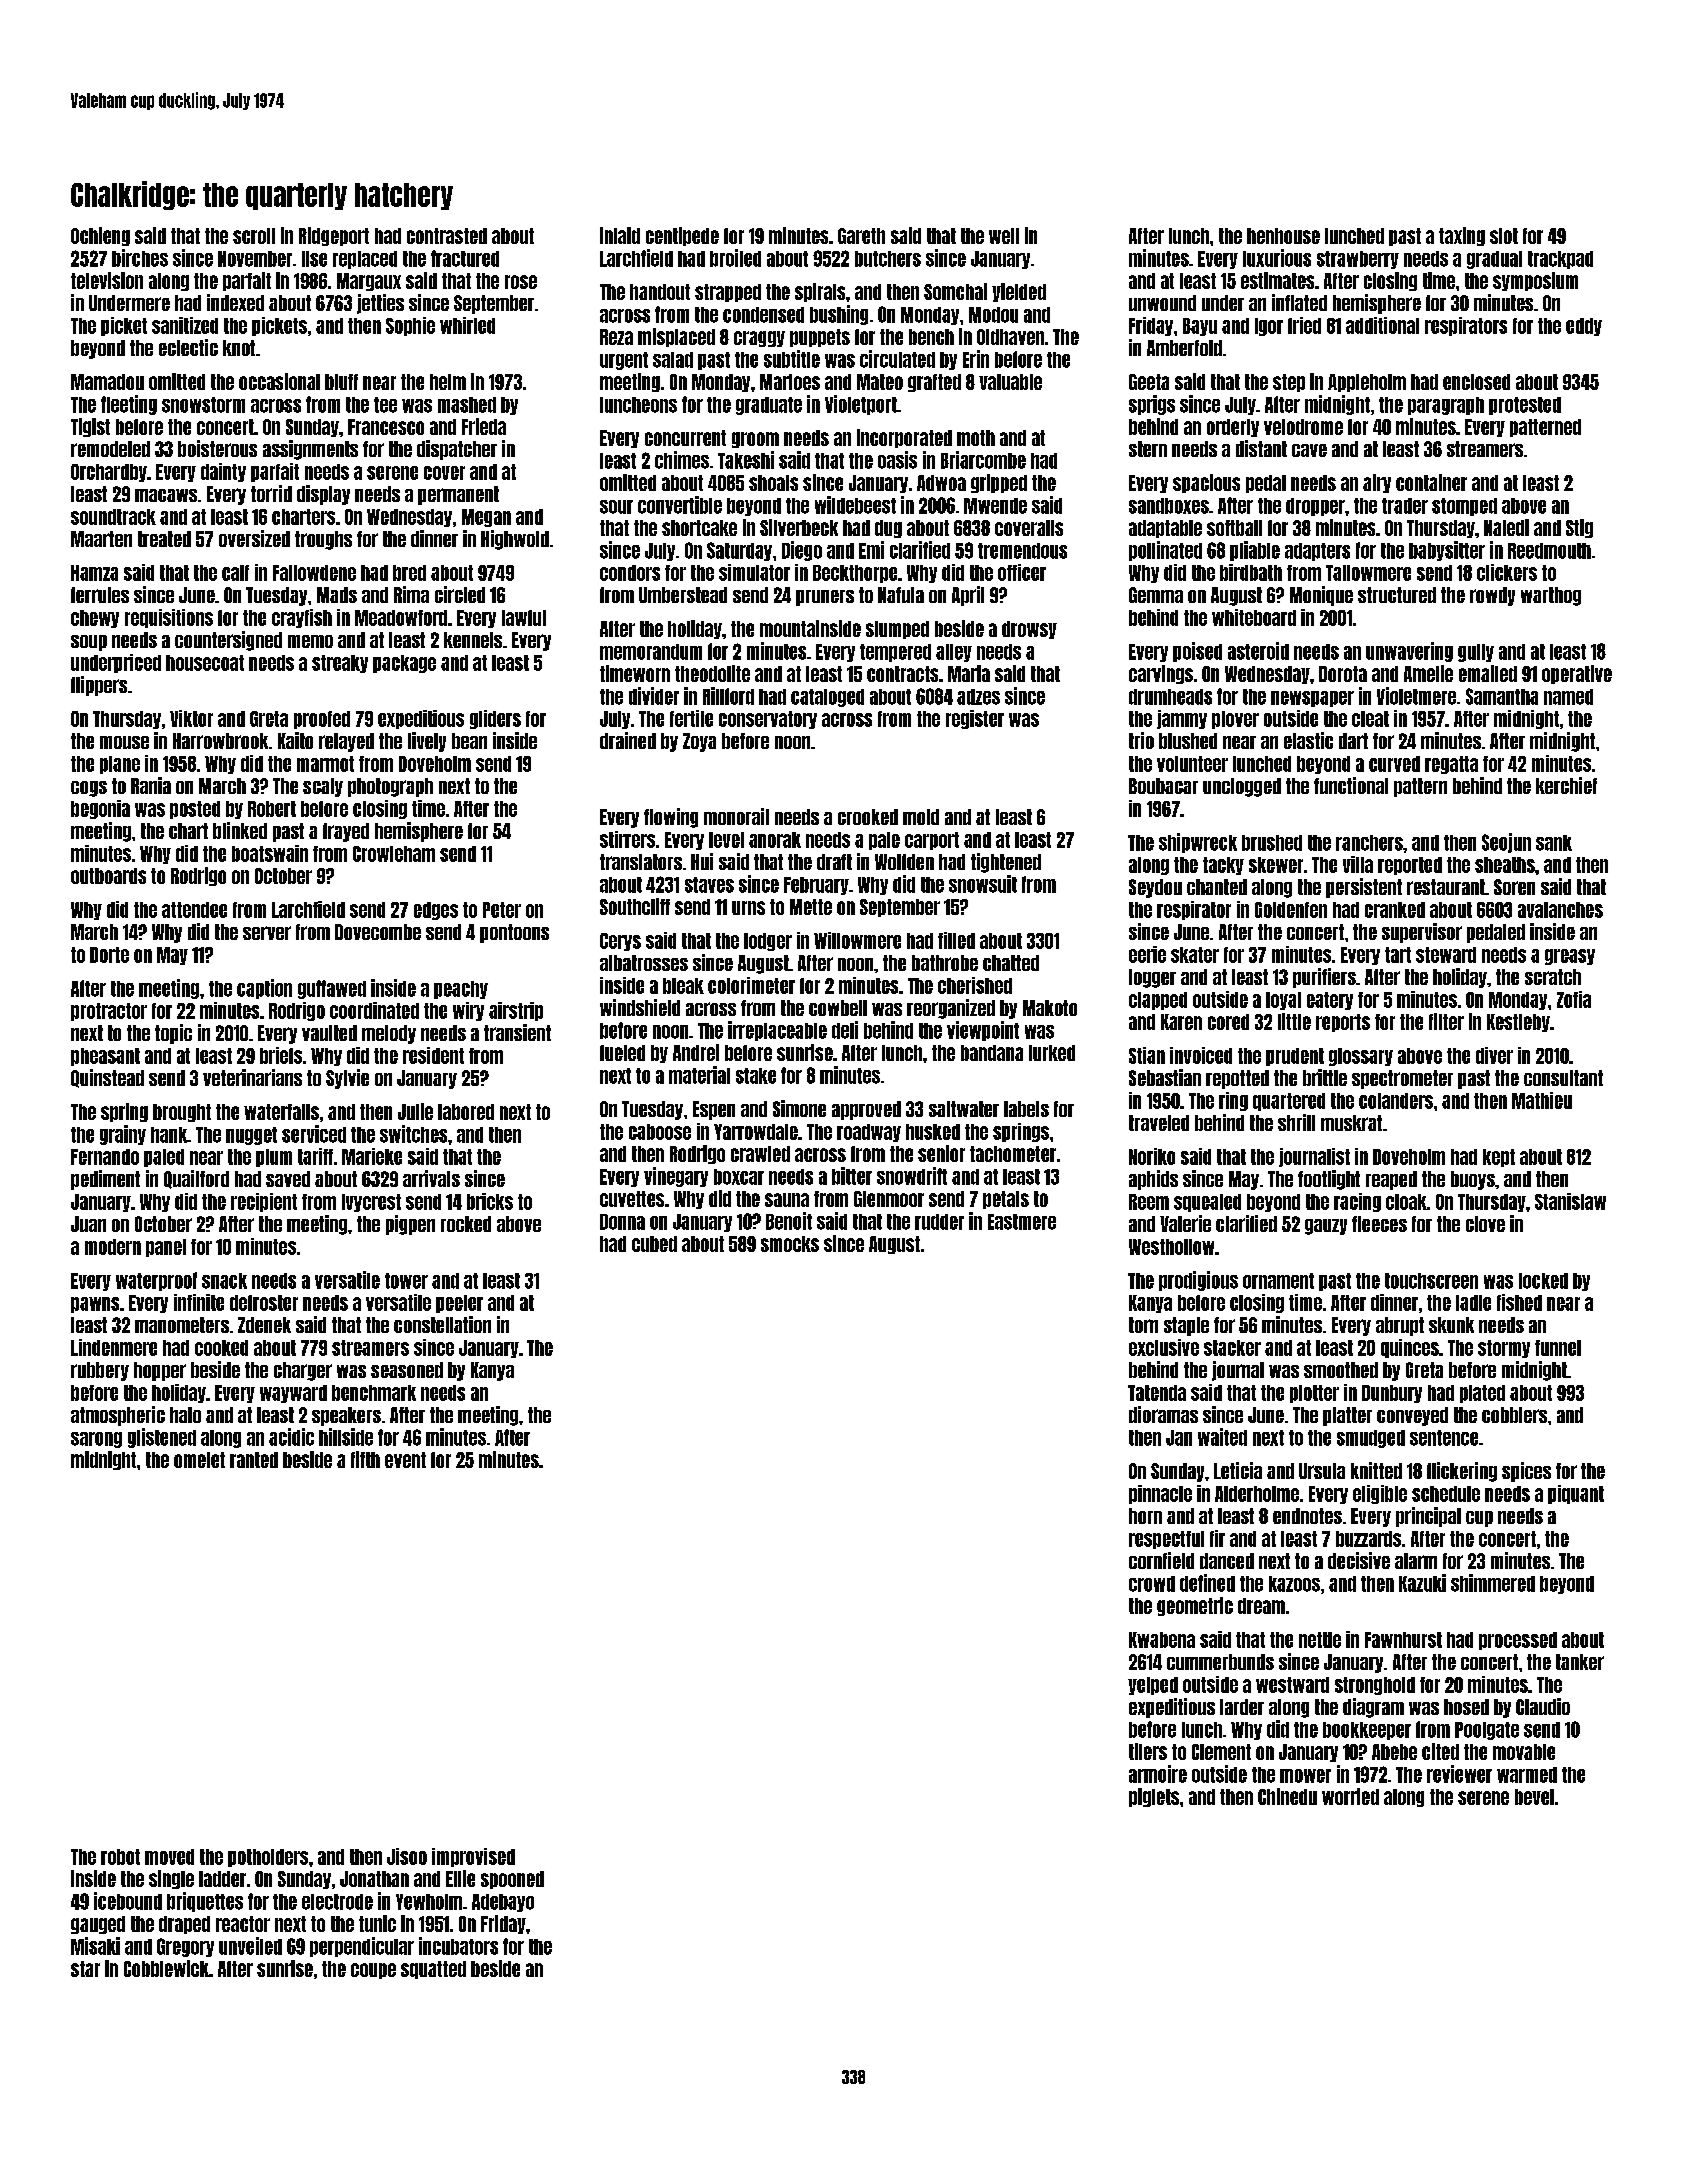 This image has height=2178, width=1683. Describe the element at coordinates (1154, 1797) in the image. I see `piglets` at that location.
